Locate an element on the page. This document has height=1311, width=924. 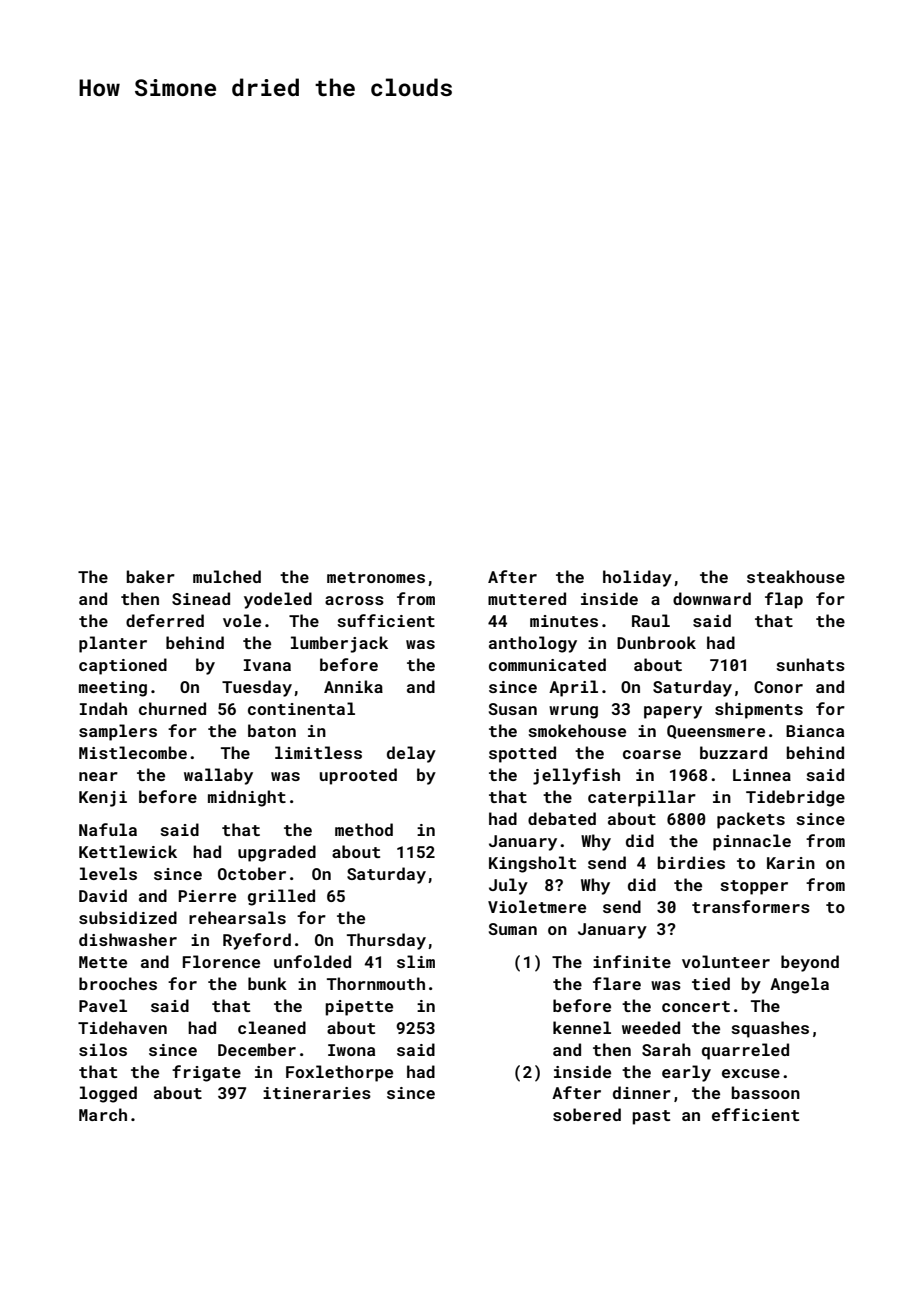
Thursday is located at coordinates (386, 941).
